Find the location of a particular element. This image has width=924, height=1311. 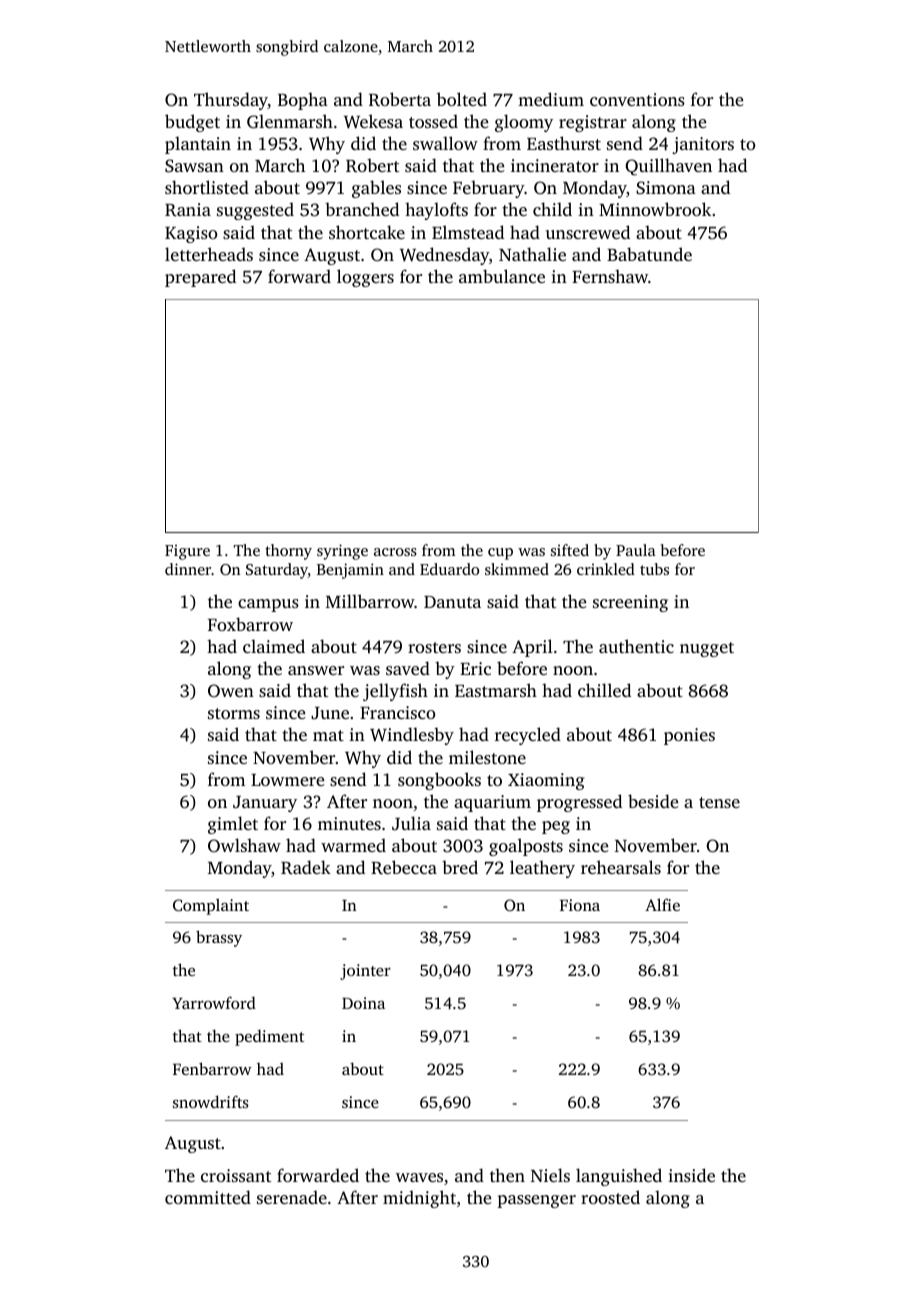

plantain is located at coordinates (198, 145).
